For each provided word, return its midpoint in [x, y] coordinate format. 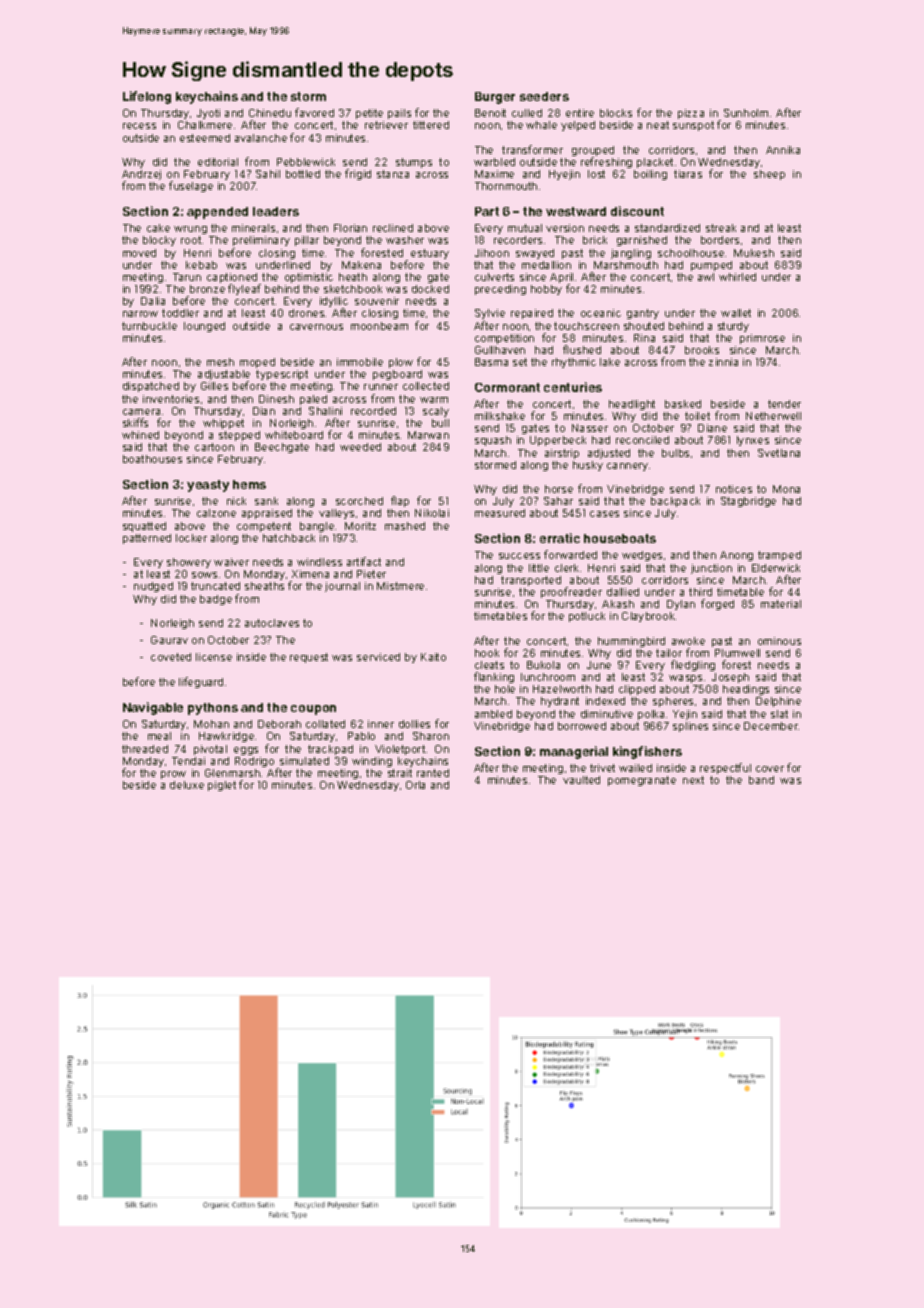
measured [500, 513]
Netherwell [773, 416]
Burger [495, 98]
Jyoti [208, 114]
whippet [223, 424]
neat [658, 125]
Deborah [279, 724]
